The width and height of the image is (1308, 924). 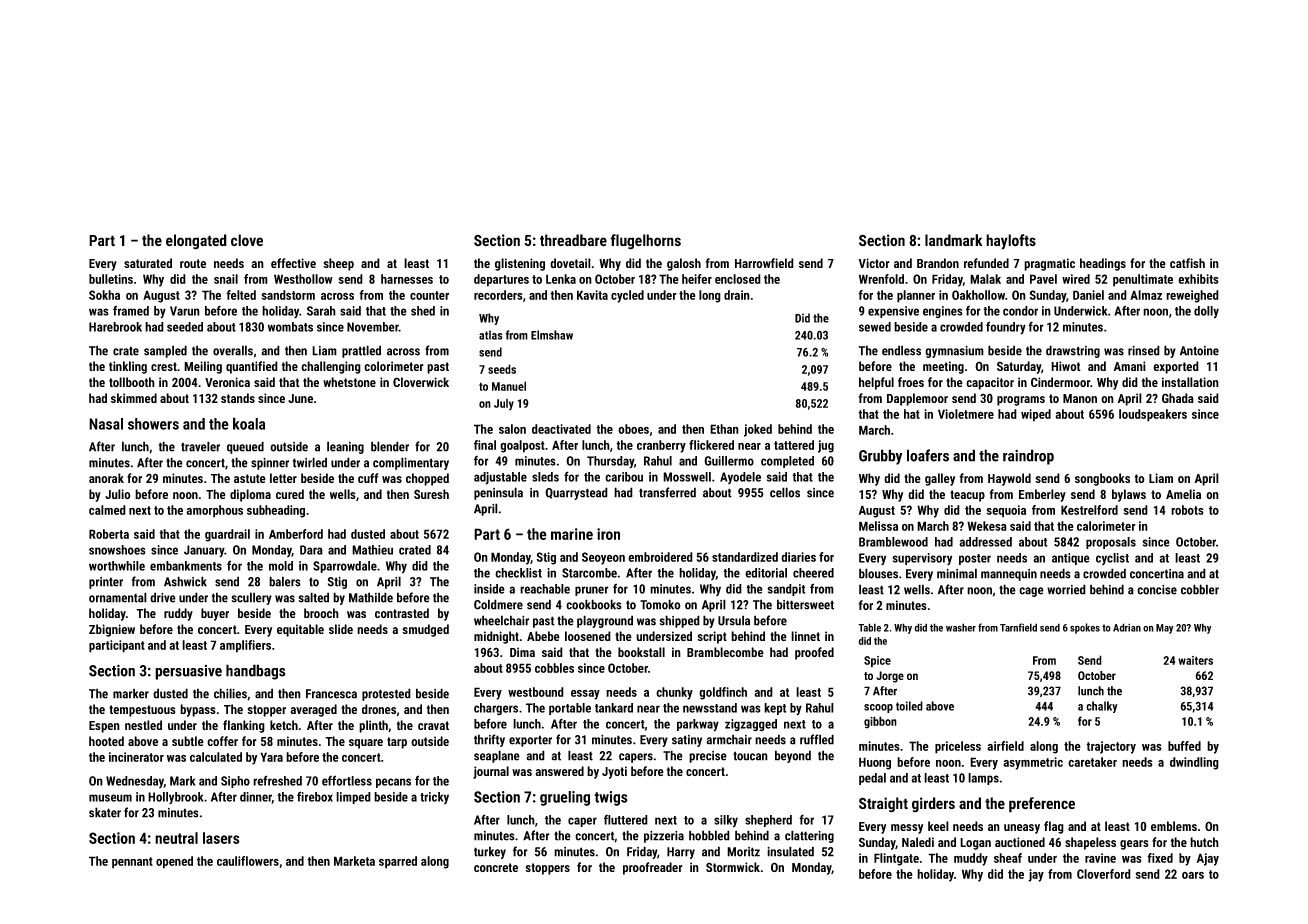 I want to click on opened, so click(x=174, y=862).
